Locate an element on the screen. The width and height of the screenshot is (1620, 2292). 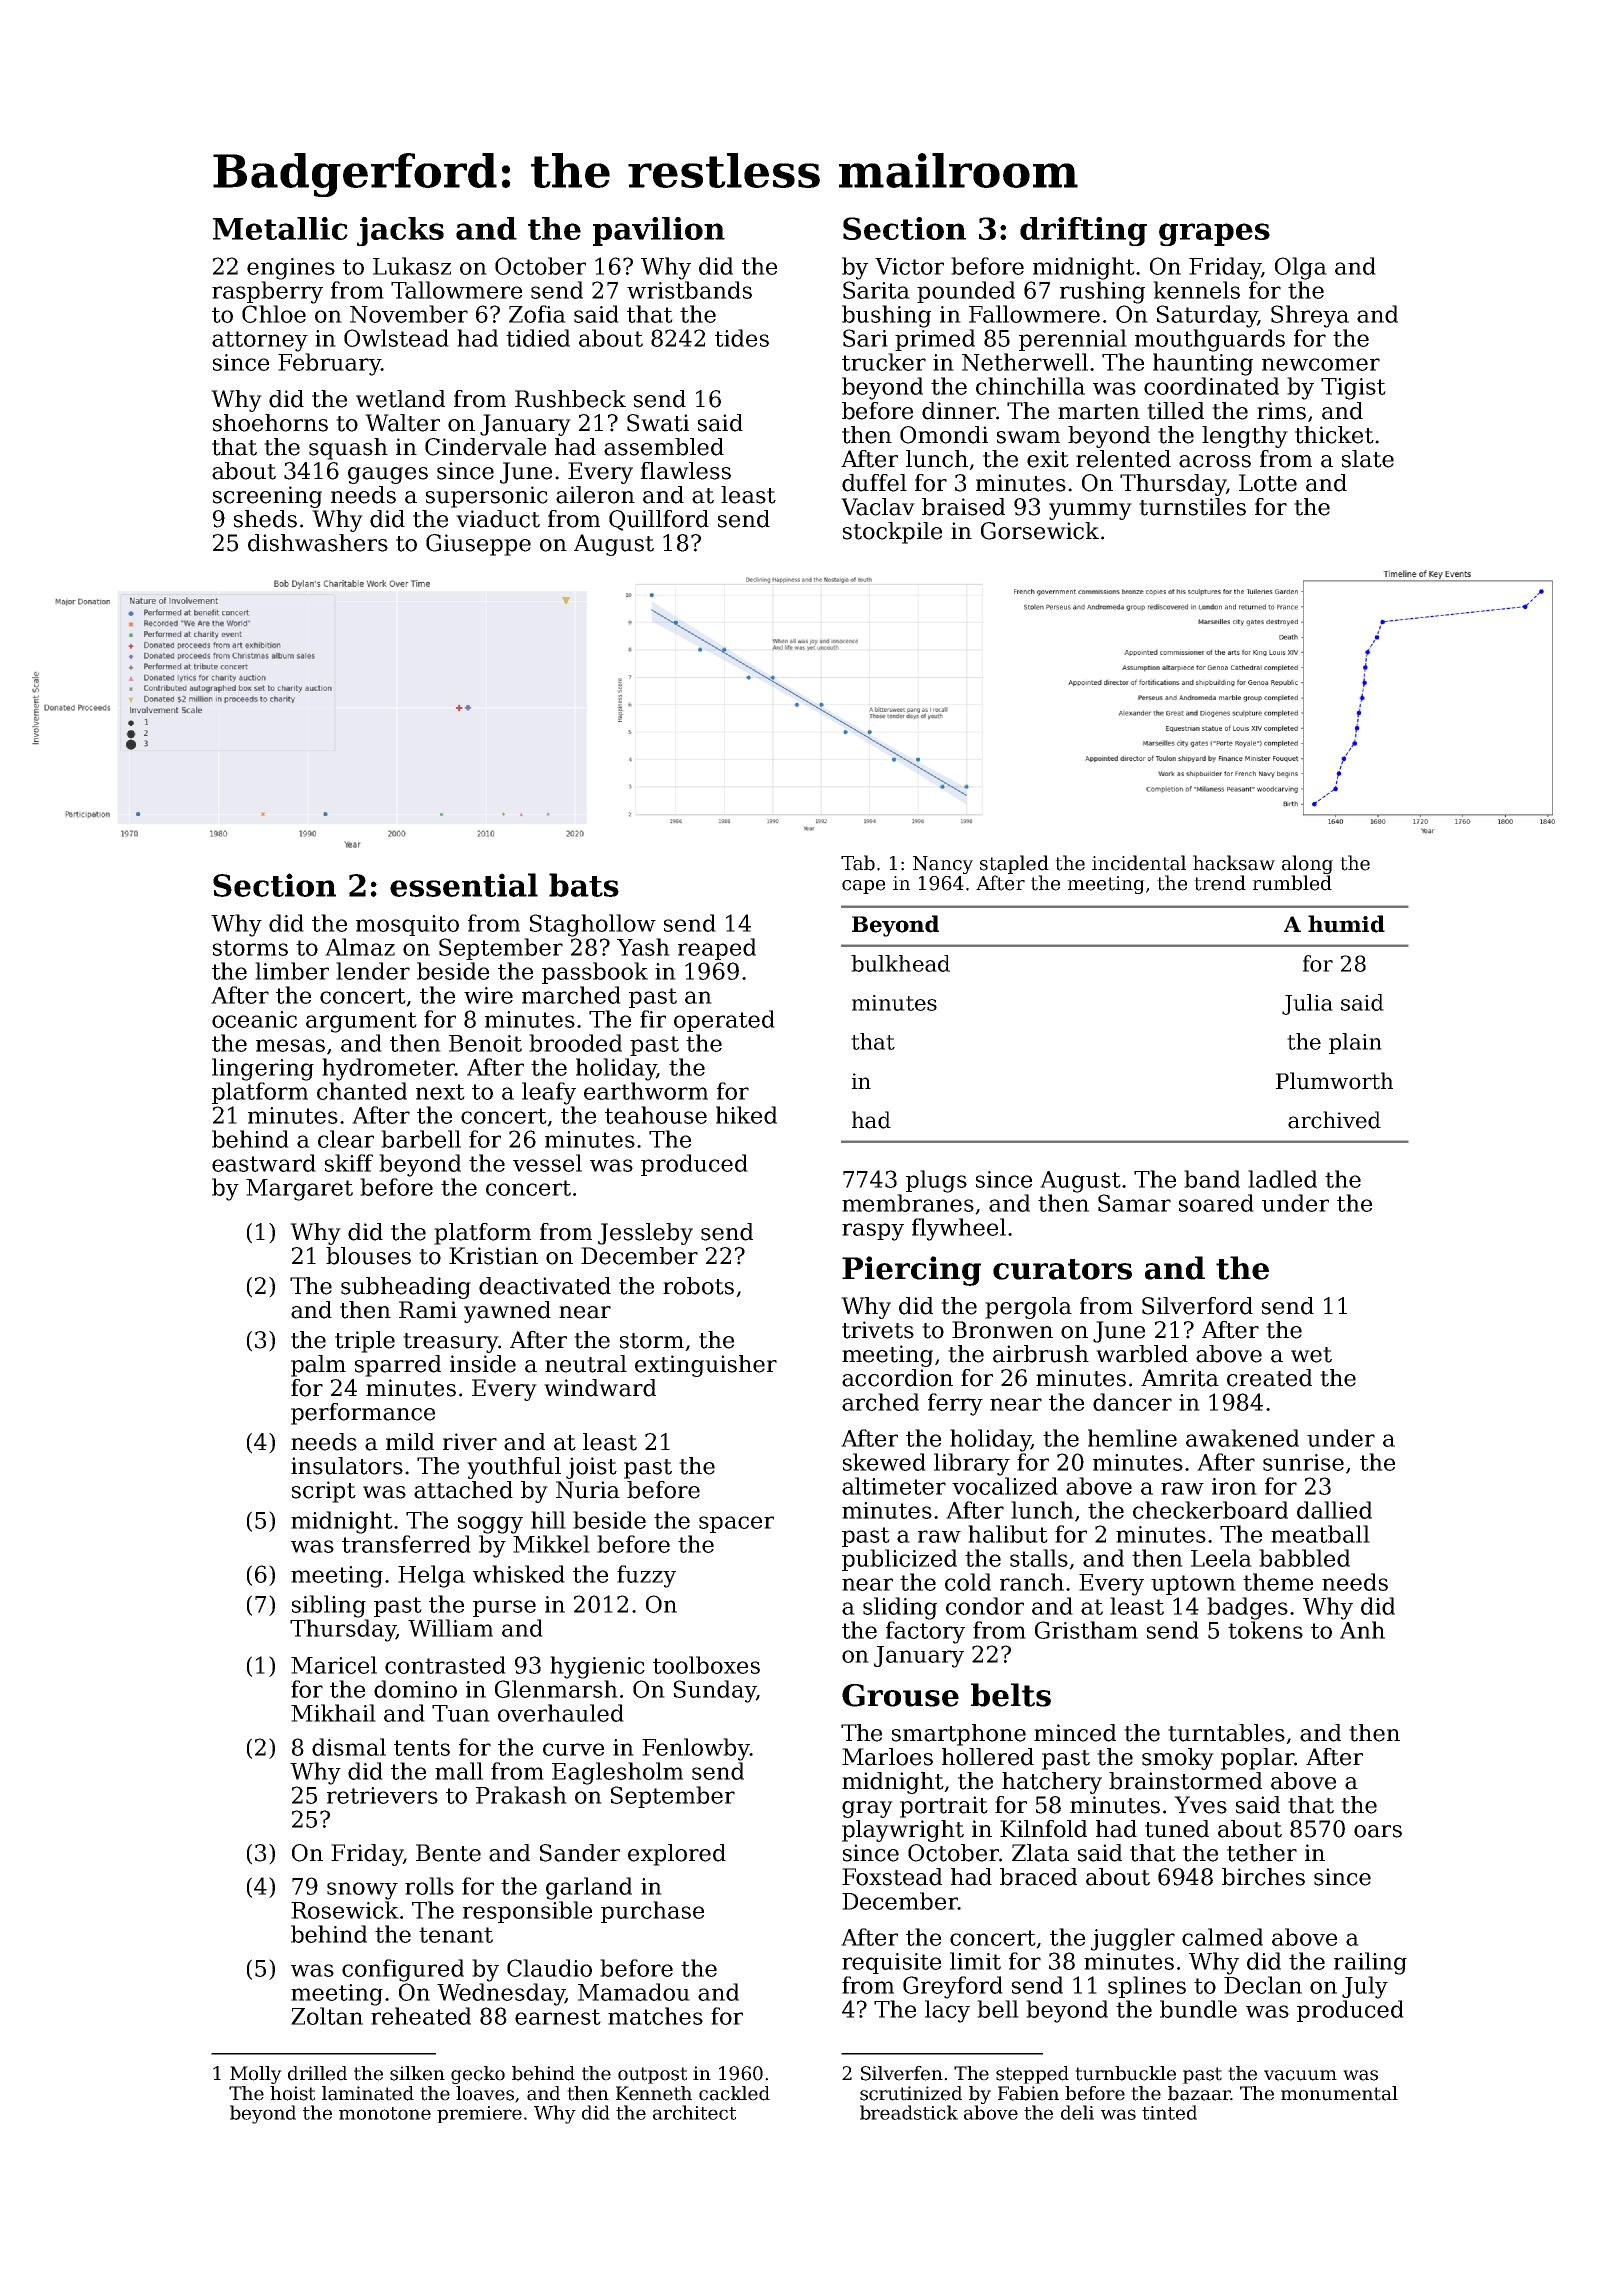
premiere is located at coordinates (479, 2114).
